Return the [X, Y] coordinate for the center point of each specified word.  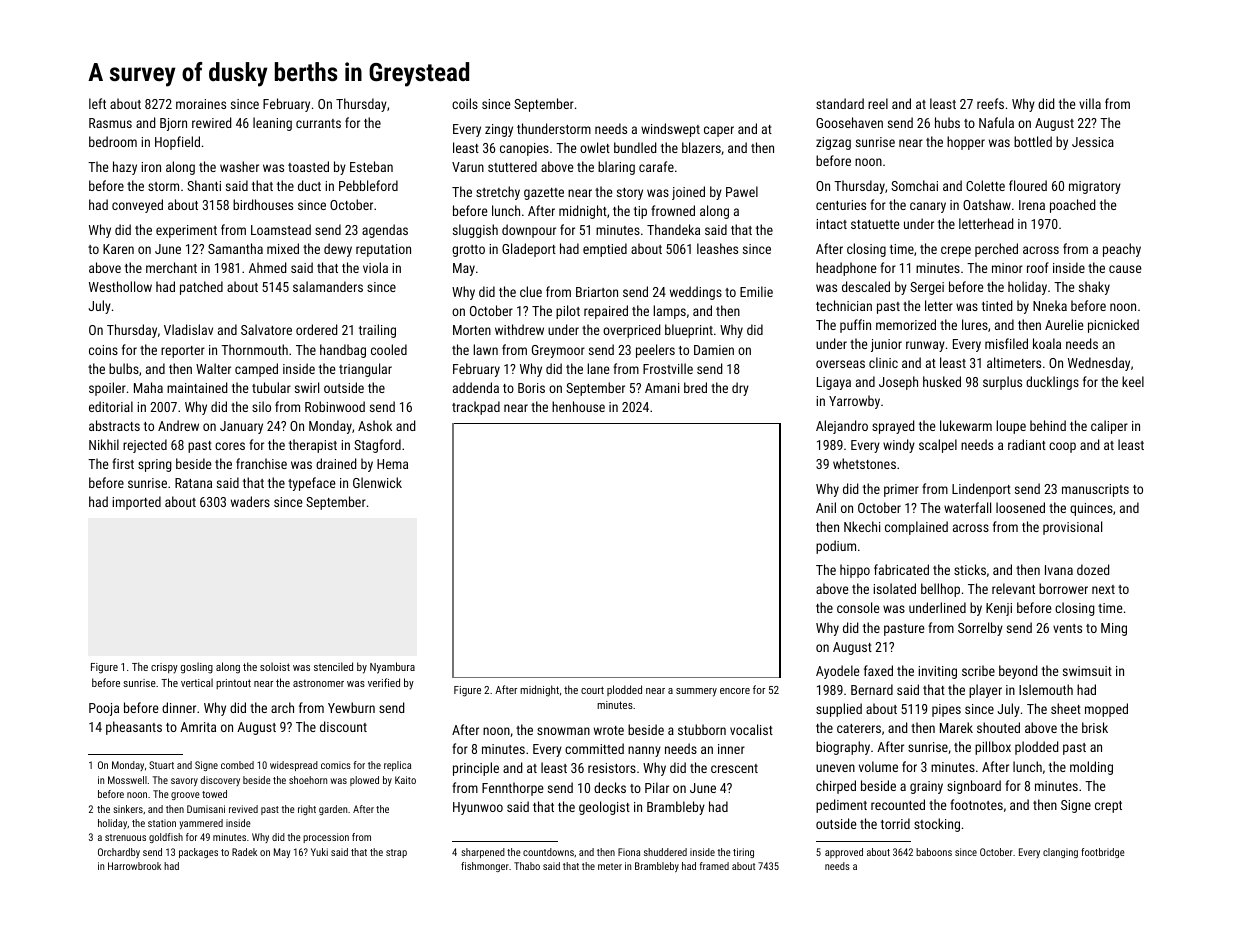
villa [1090, 103]
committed [594, 748]
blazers [701, 147]
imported [136, 503]
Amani [662, 388]
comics [336, 765]
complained [916, 528]
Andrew [178, 425]
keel [1133, 381]
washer [239, 166]
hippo [855, 571]
